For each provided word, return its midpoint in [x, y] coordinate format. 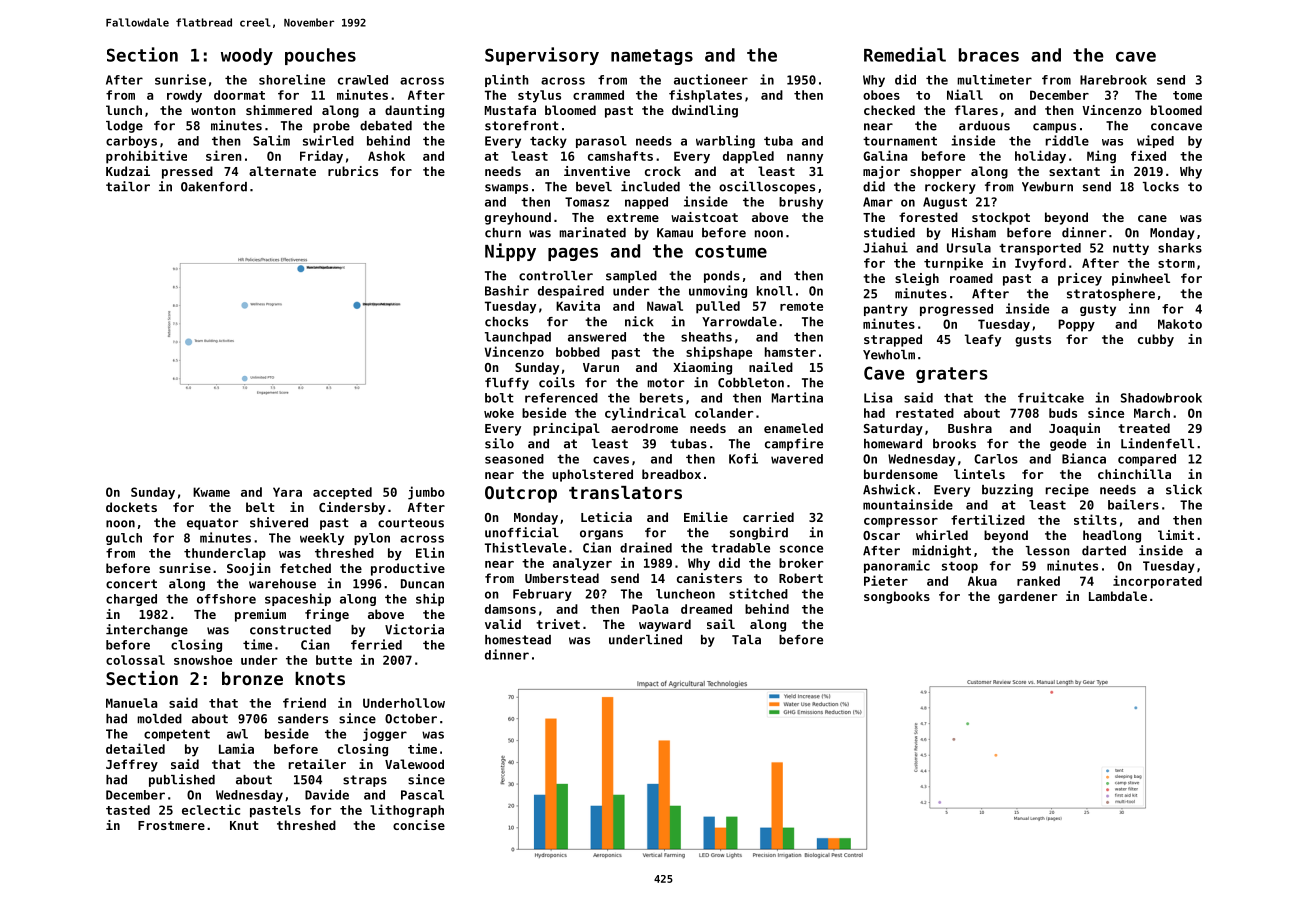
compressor [901, 523]
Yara [287, 492]
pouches [320, 56]
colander [724, 413]
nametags [652, 57]
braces [989, 55]
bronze [252, 678]
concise [419, 825]
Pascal [422, 795]
